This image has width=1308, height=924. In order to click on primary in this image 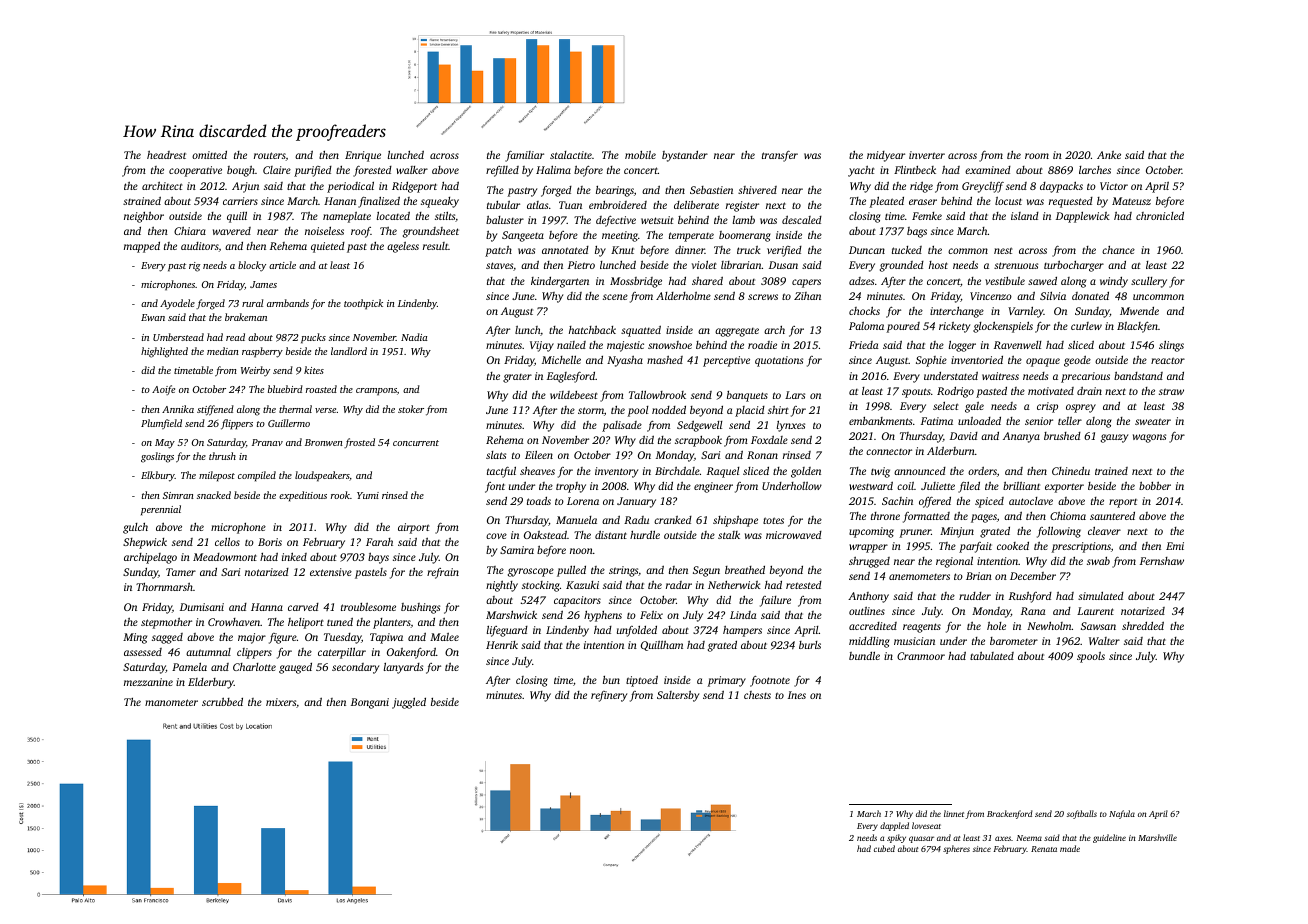, I will do `click(726, 681)`.
